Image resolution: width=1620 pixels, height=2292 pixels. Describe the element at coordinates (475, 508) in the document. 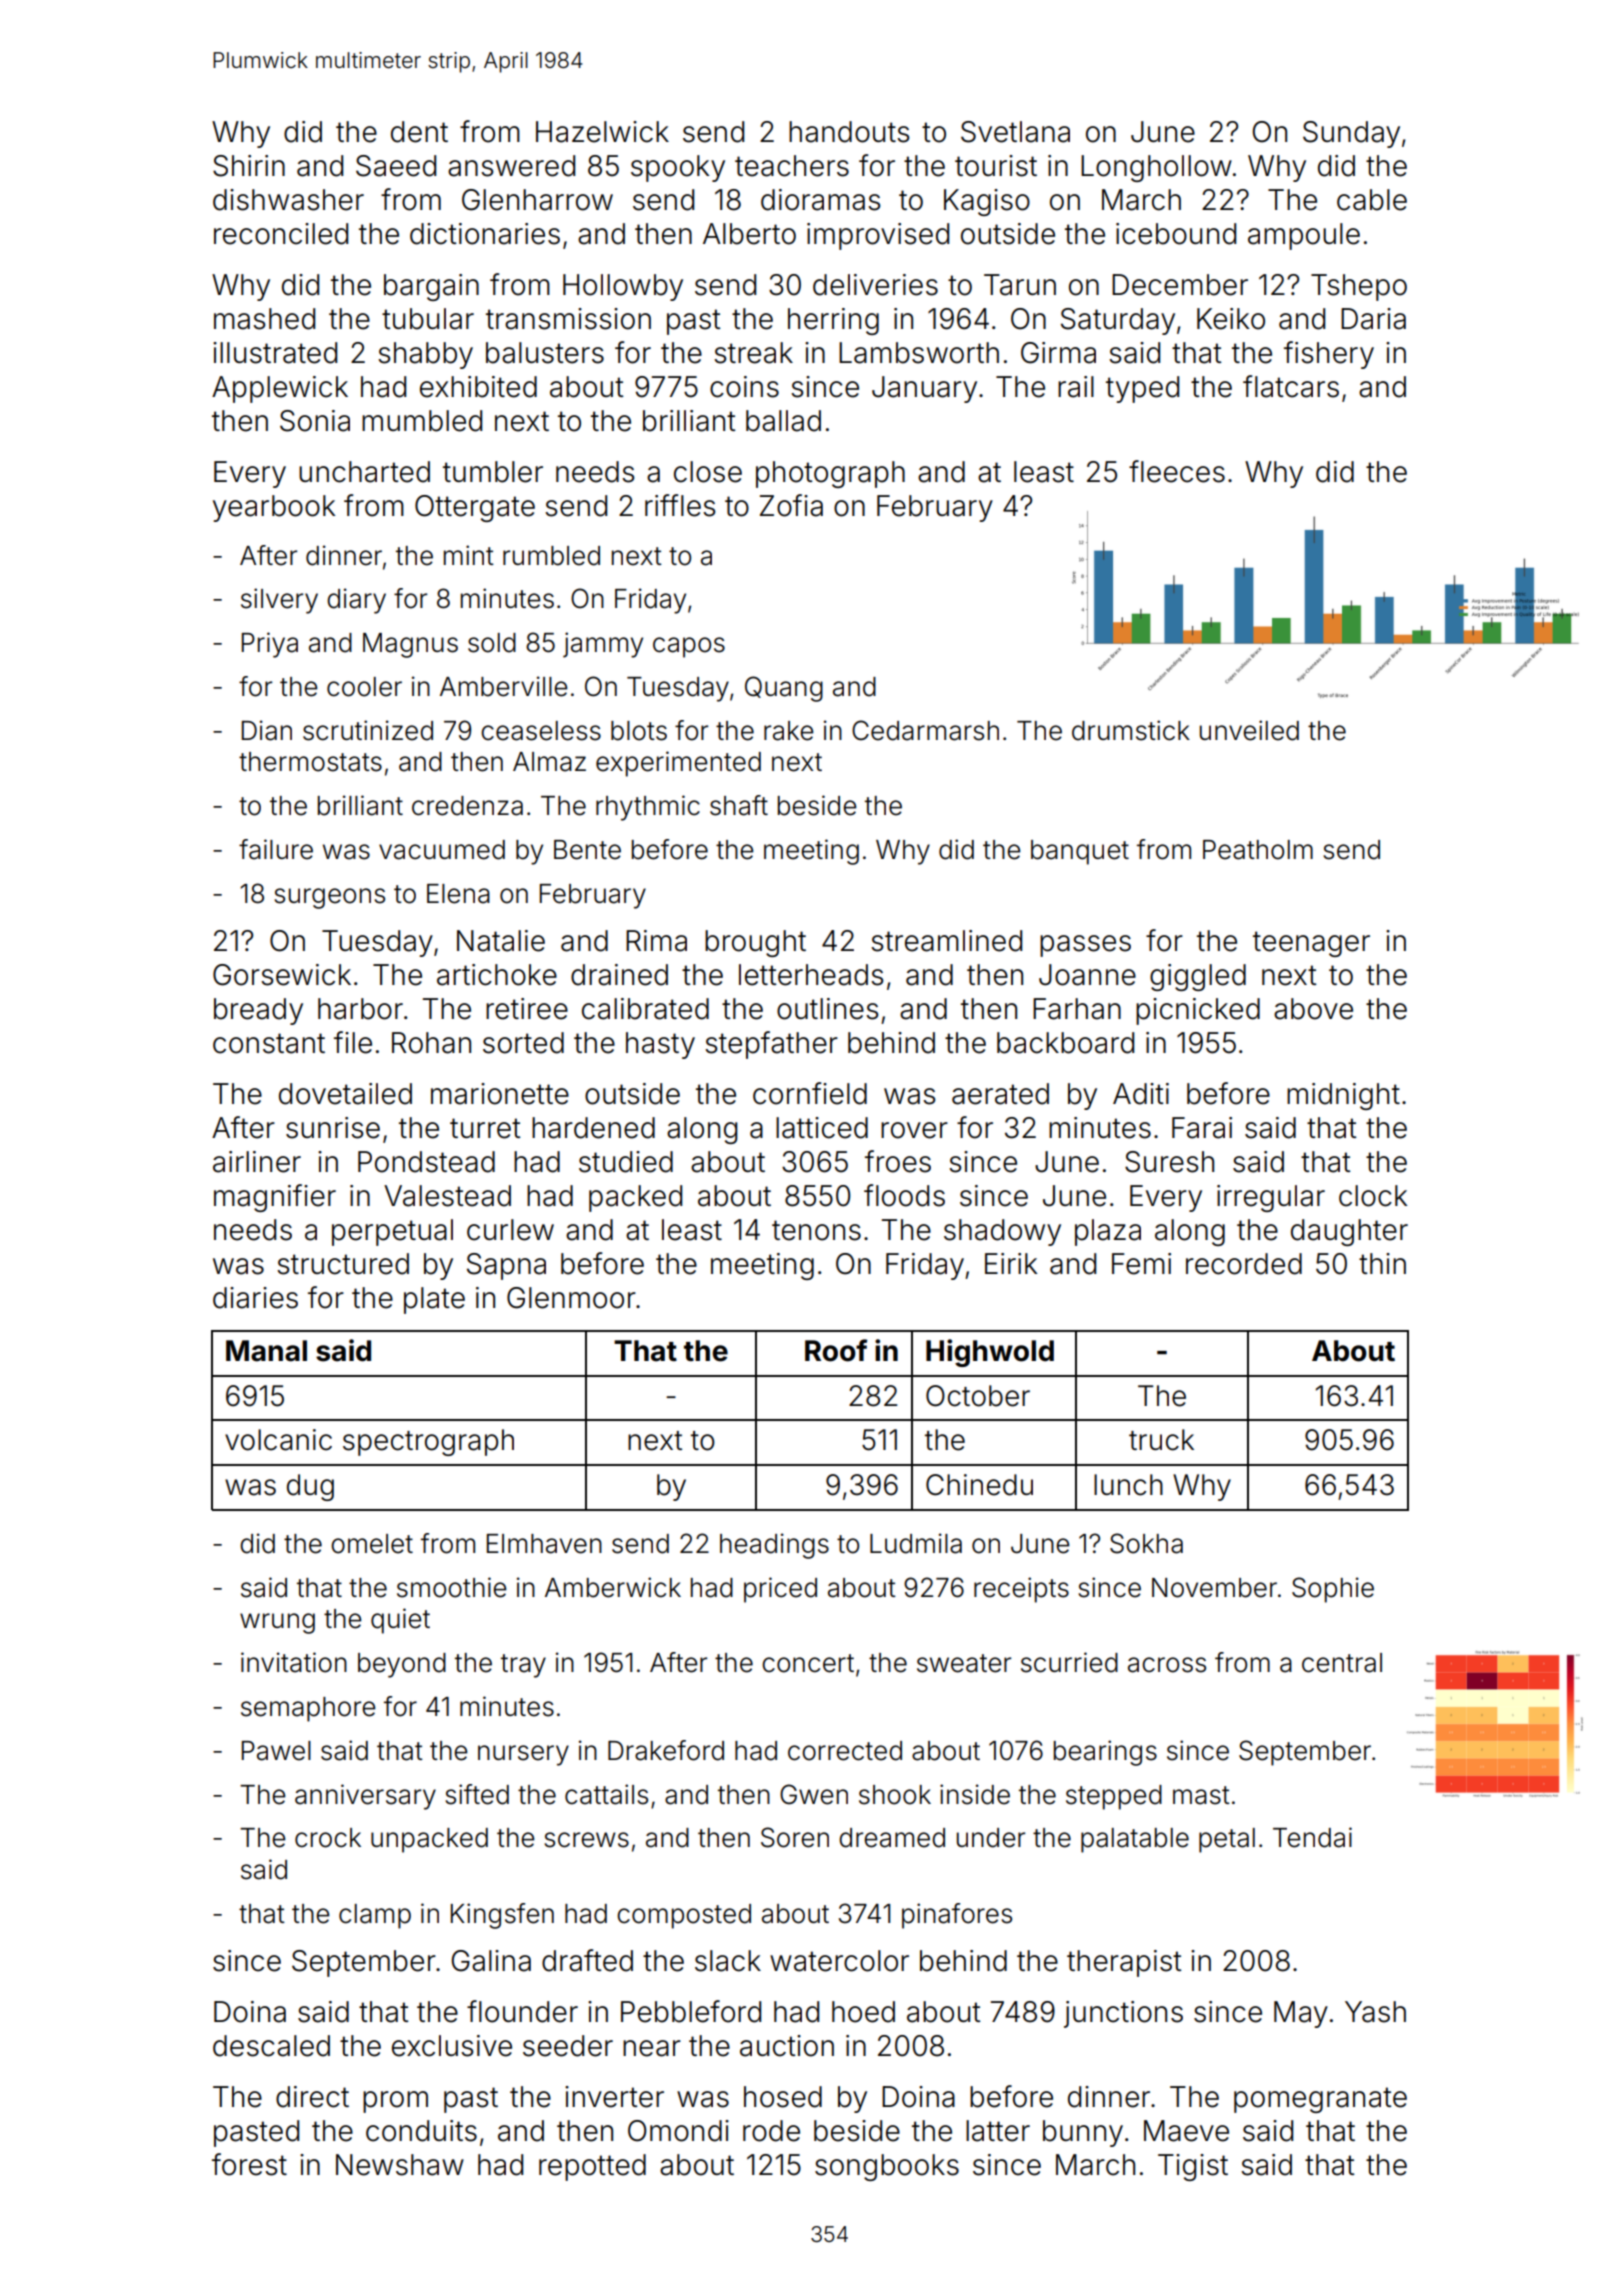

I see `Ottergate` at that location.
